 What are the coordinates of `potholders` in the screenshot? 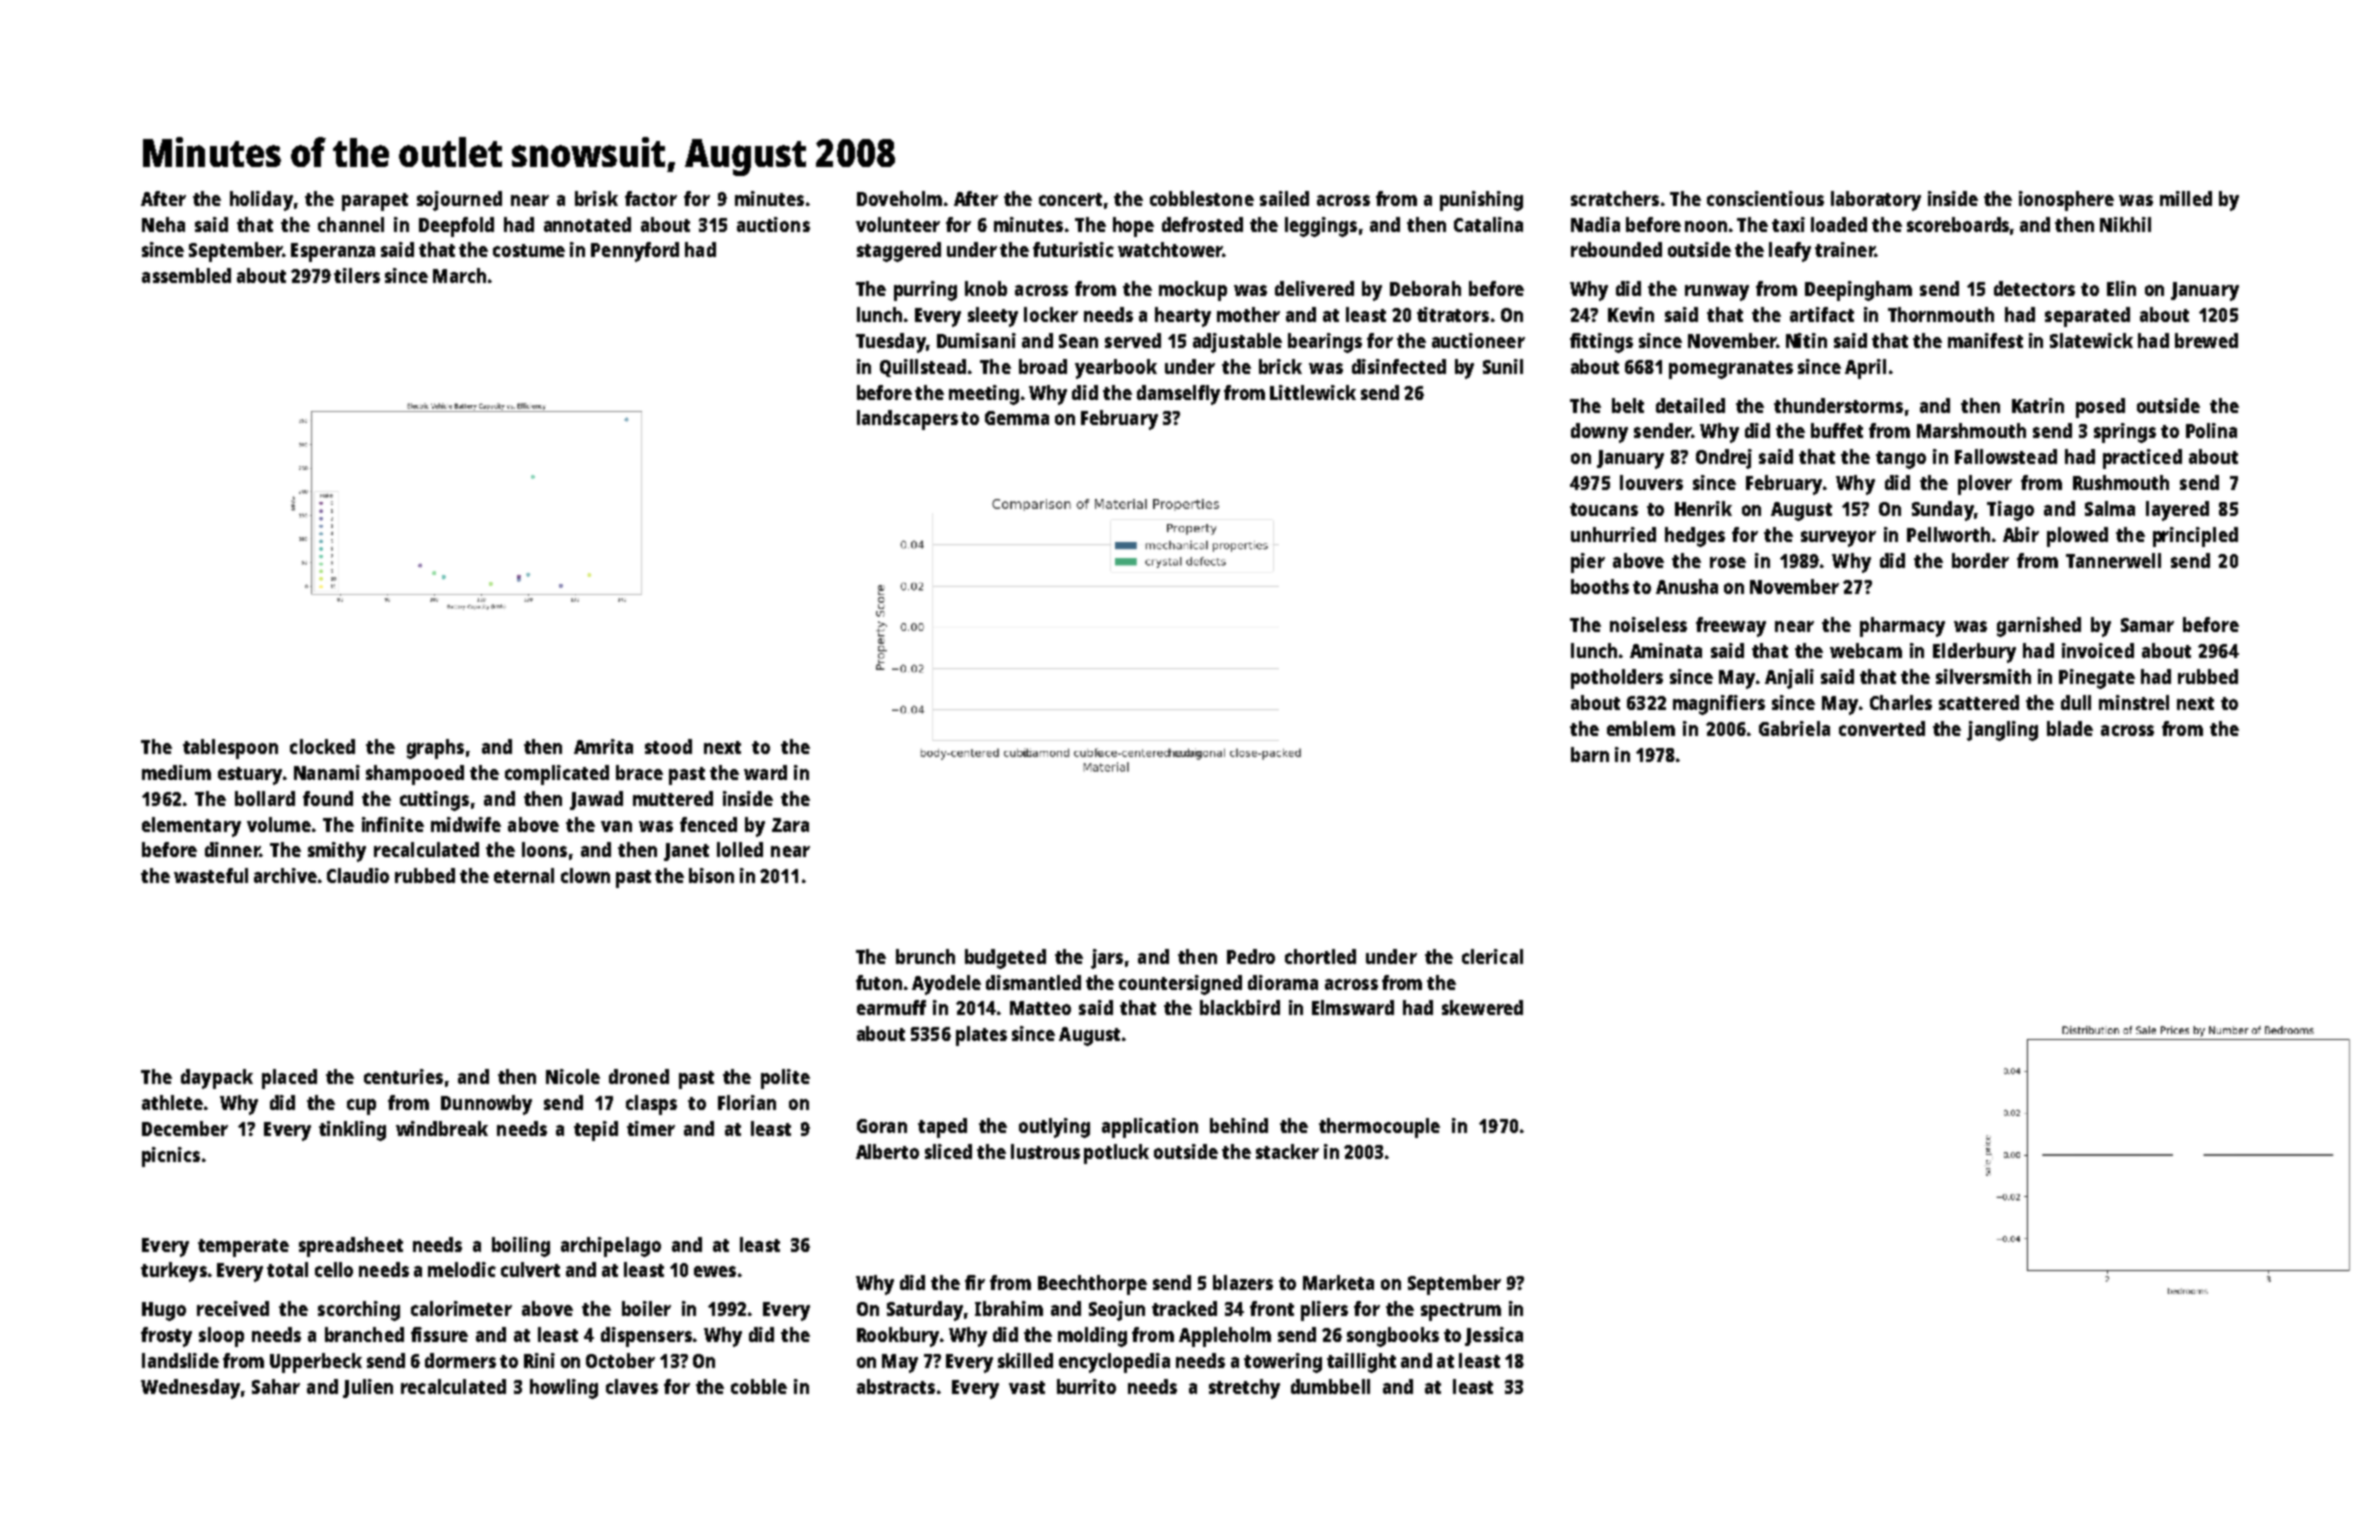 It's located at (1617, 679).
